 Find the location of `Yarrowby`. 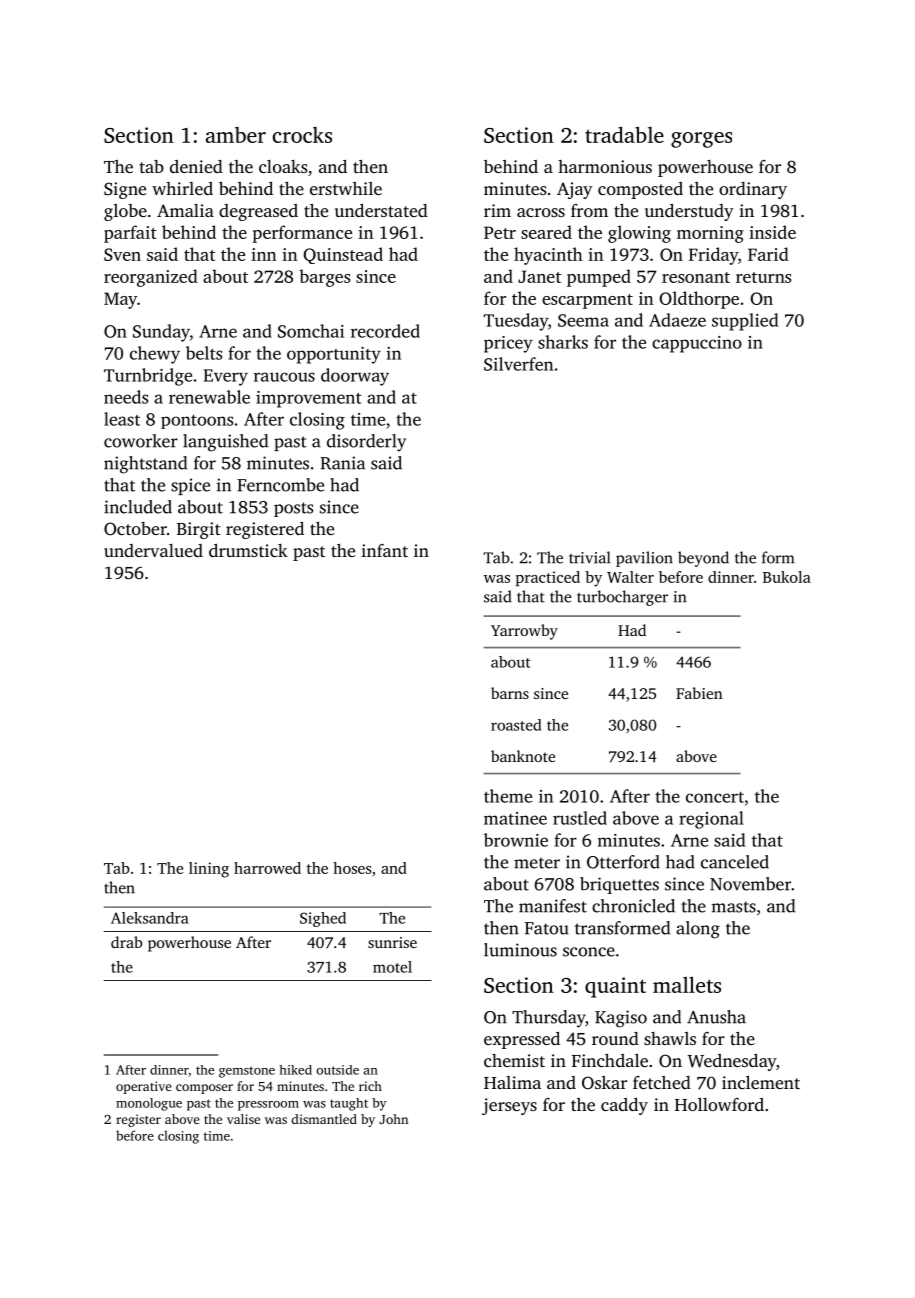

Yarrowby is located at coordinates (524, 632).
